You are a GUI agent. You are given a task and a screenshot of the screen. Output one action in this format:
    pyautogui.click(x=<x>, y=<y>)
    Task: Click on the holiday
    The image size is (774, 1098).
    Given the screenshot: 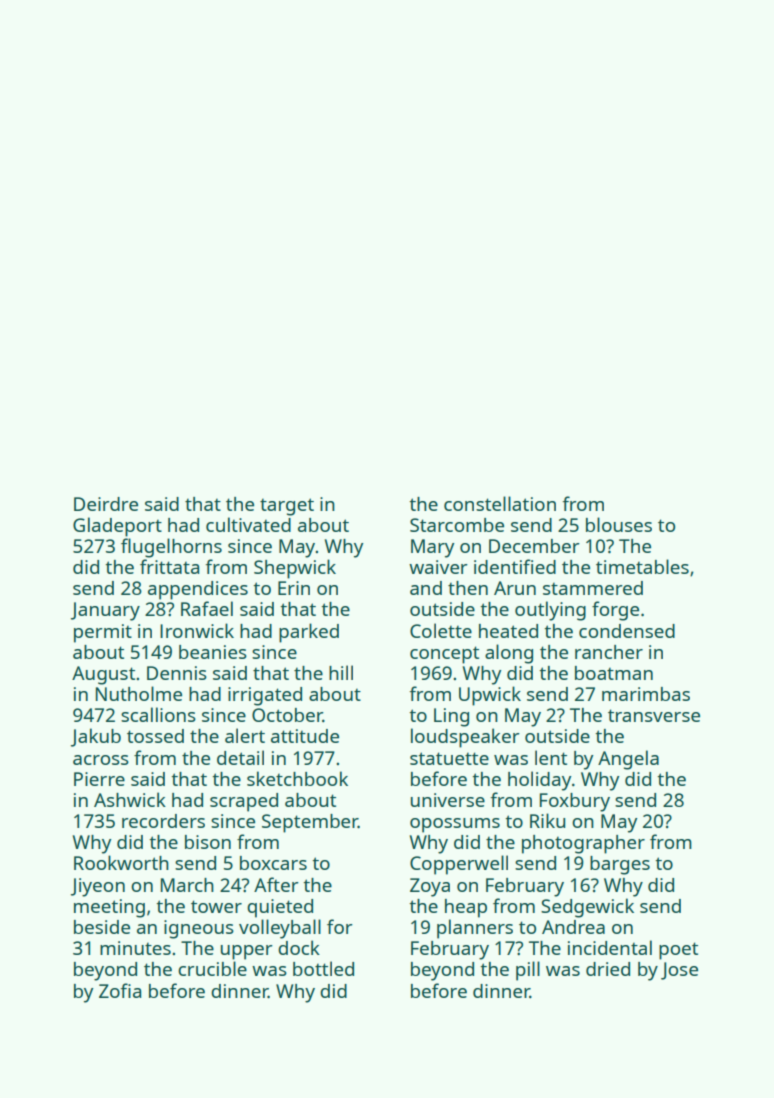 What is the action you would take?
    pyautogui.click(x=540, y=781)
